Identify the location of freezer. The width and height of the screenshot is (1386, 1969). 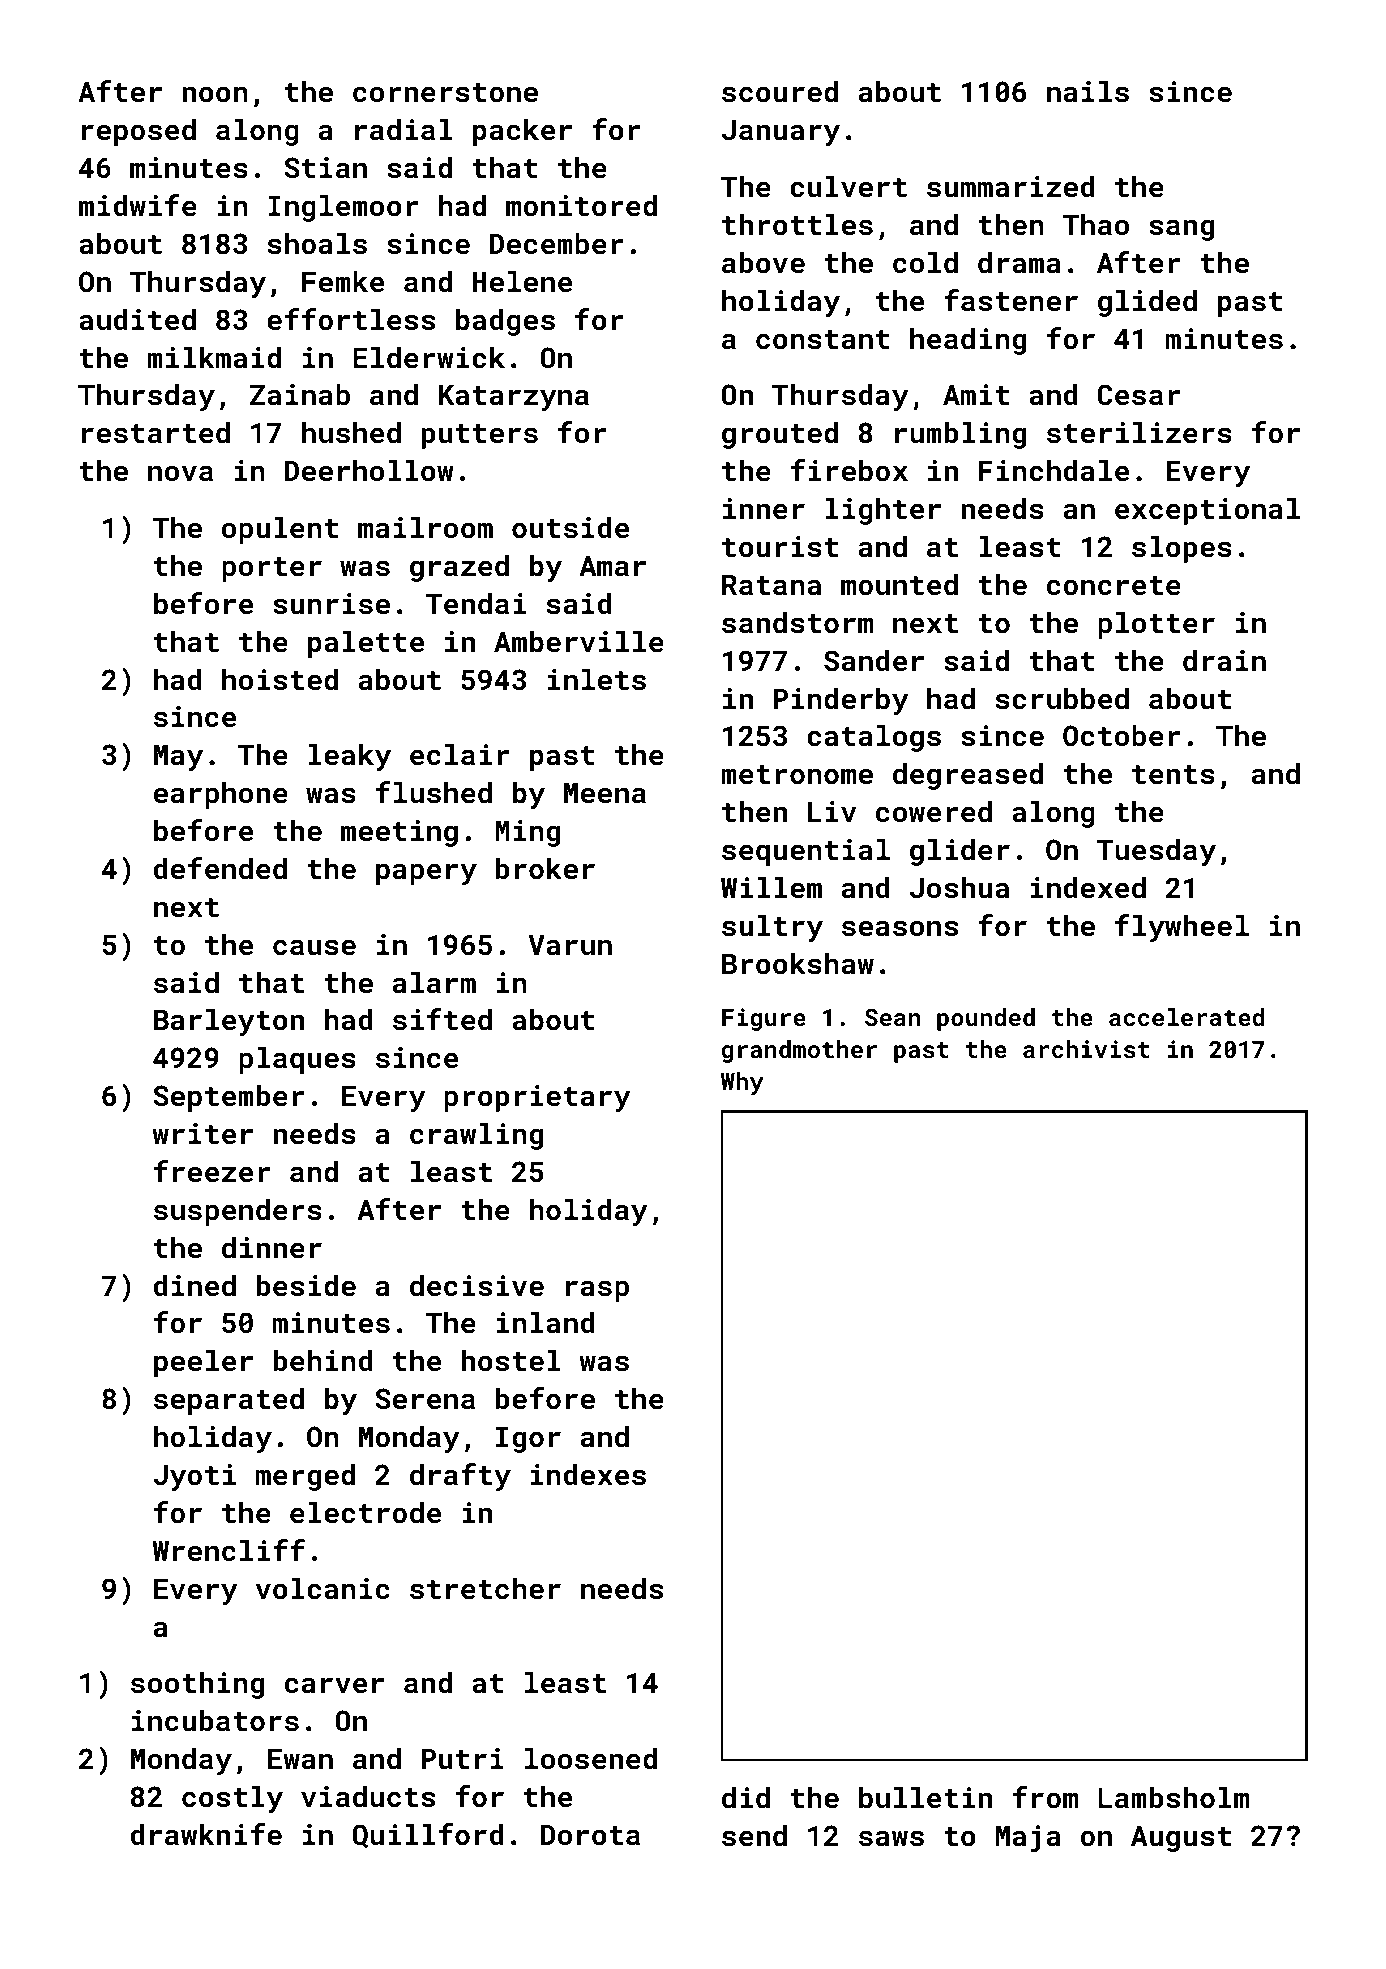
(212, 1171).
